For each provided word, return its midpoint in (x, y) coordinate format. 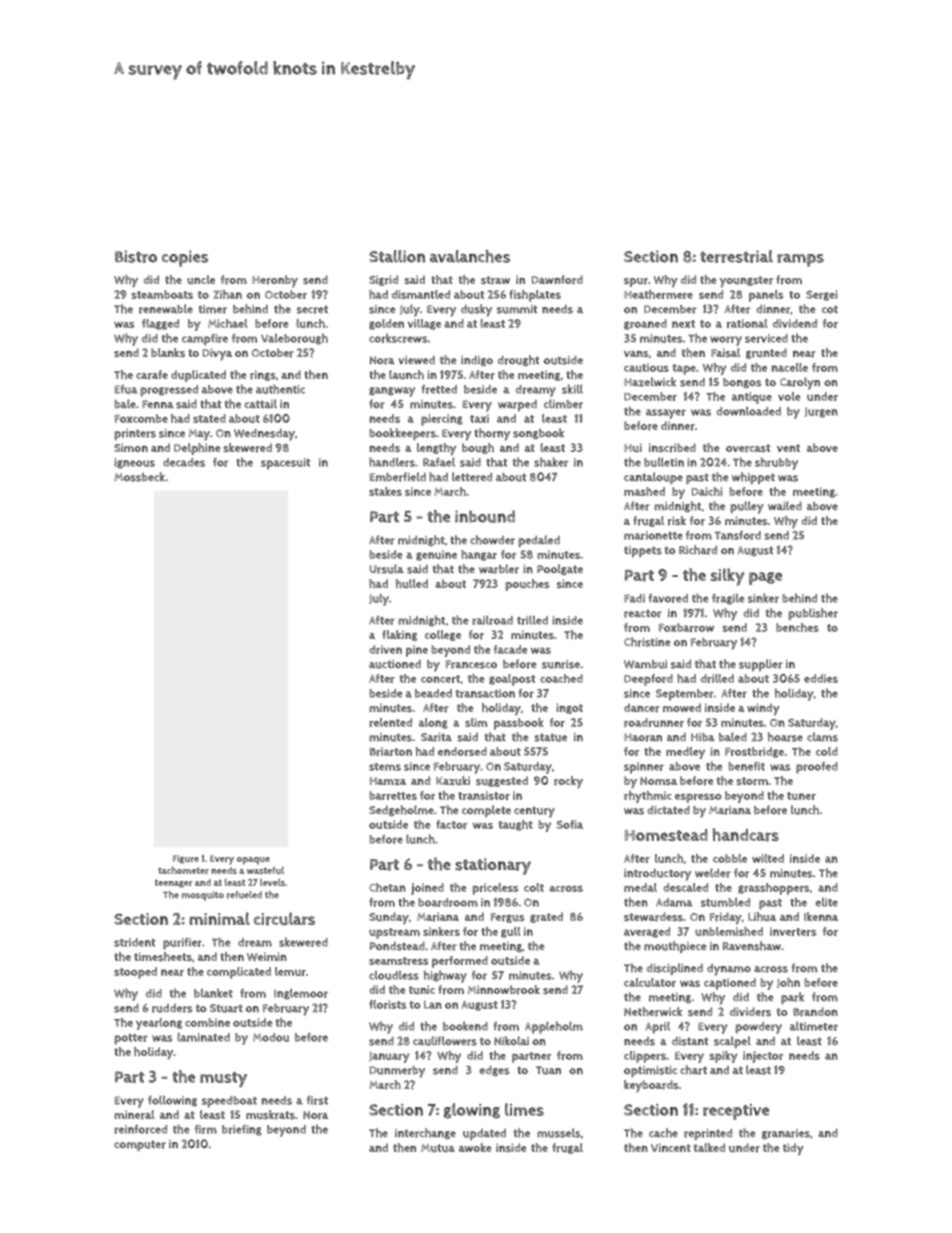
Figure (186, 859)
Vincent (671, 1147)
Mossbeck (139, 477)
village (424, 324)
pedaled (539, 541)
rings (263, 375)
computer (140, 1145)
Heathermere (658, 294)
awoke (475, 1147)
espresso (698, 798)
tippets (643, 551)
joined (427, 889)
